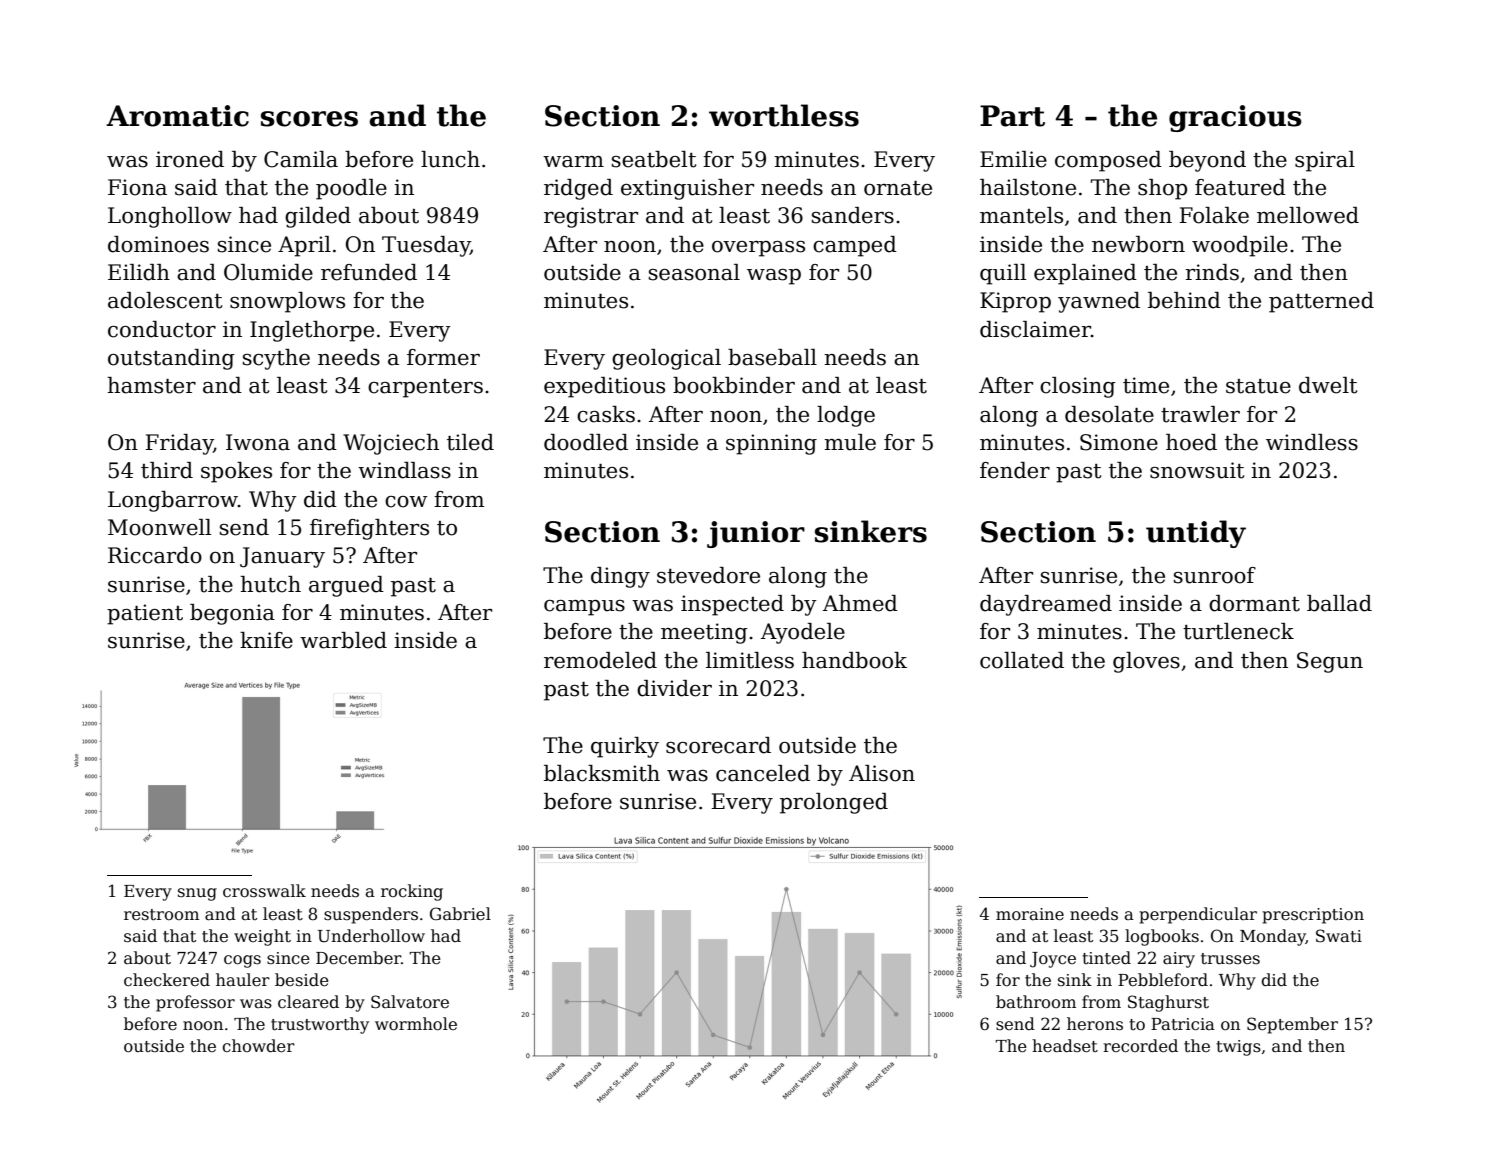 The width and height of the screenshot is (1488, 1150). Describe the element at coordinates (1022, 660) in the screenshot. I see `collated` at that location.
